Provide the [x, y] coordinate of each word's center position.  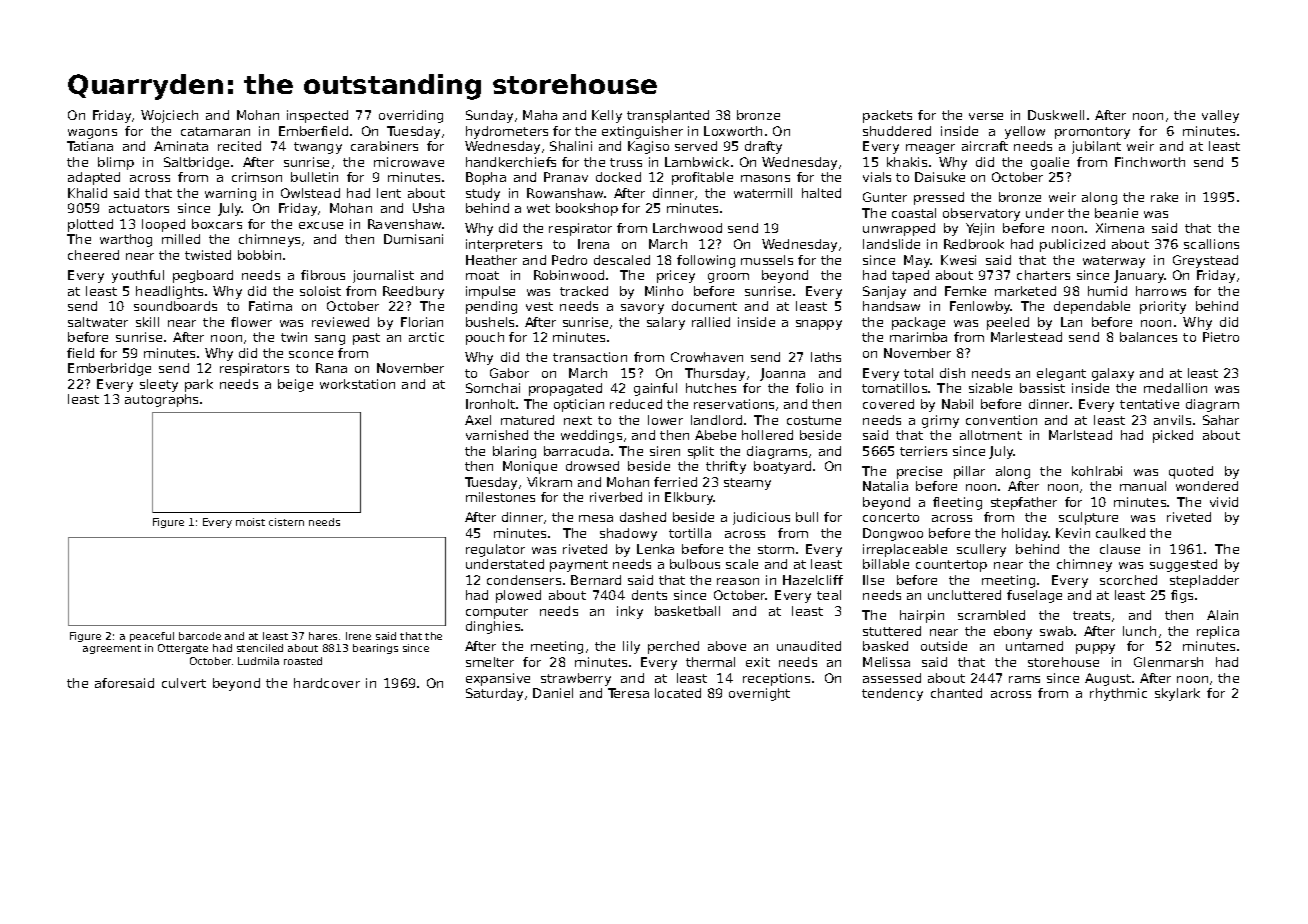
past [366, 339]
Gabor [509, 373]
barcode [200, 636]
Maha [540, 115]
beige [295, 385]
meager [930, 149]
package [918, 323]
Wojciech [169, 116]
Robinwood [569, 275]
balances [1148, 337]
